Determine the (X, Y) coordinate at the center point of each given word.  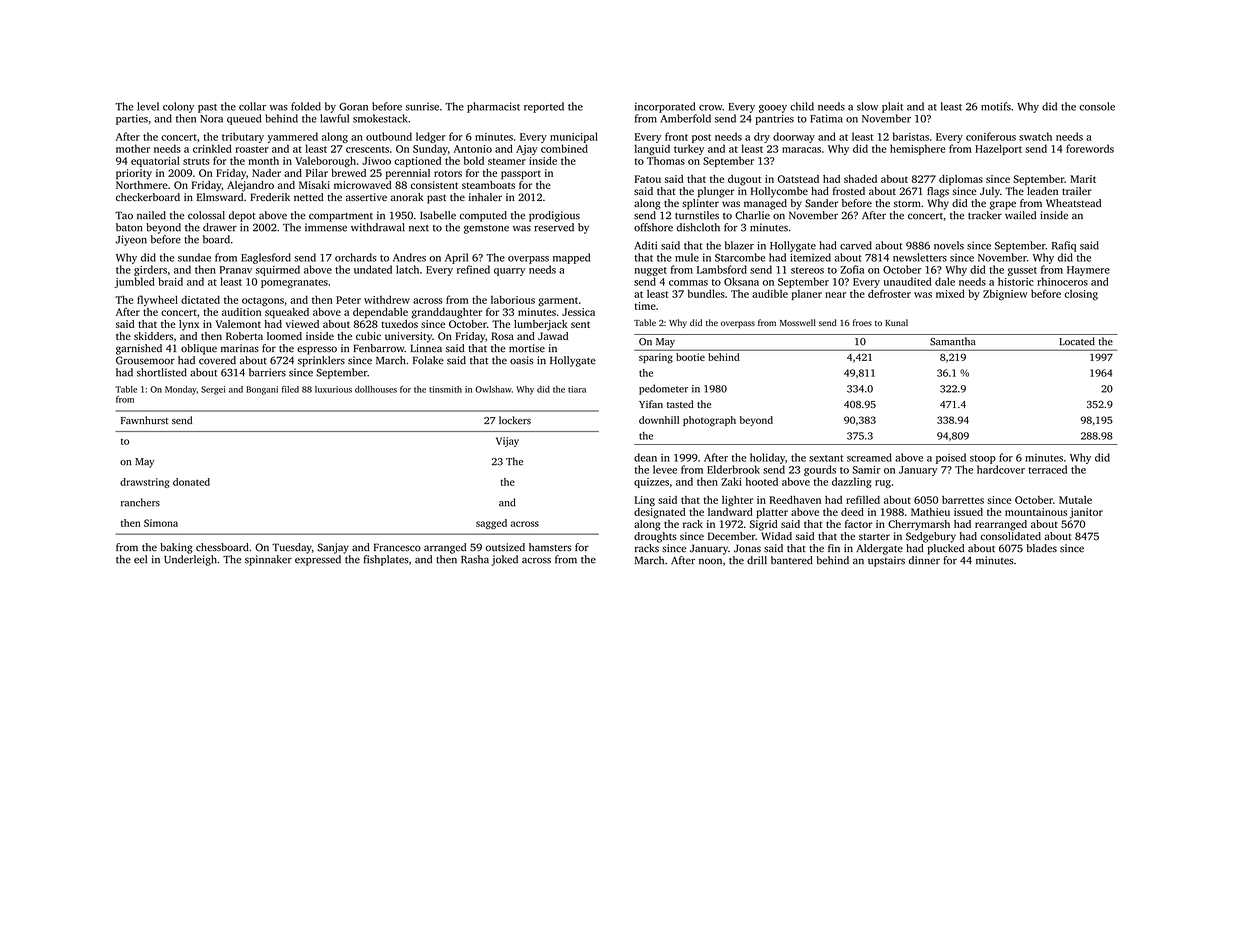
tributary (243, 137)
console (1097, 106)
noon (710, 561)
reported (544, 107)
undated (373, 269)
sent (580, 324)
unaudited (908, 281)
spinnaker (268, 560)
